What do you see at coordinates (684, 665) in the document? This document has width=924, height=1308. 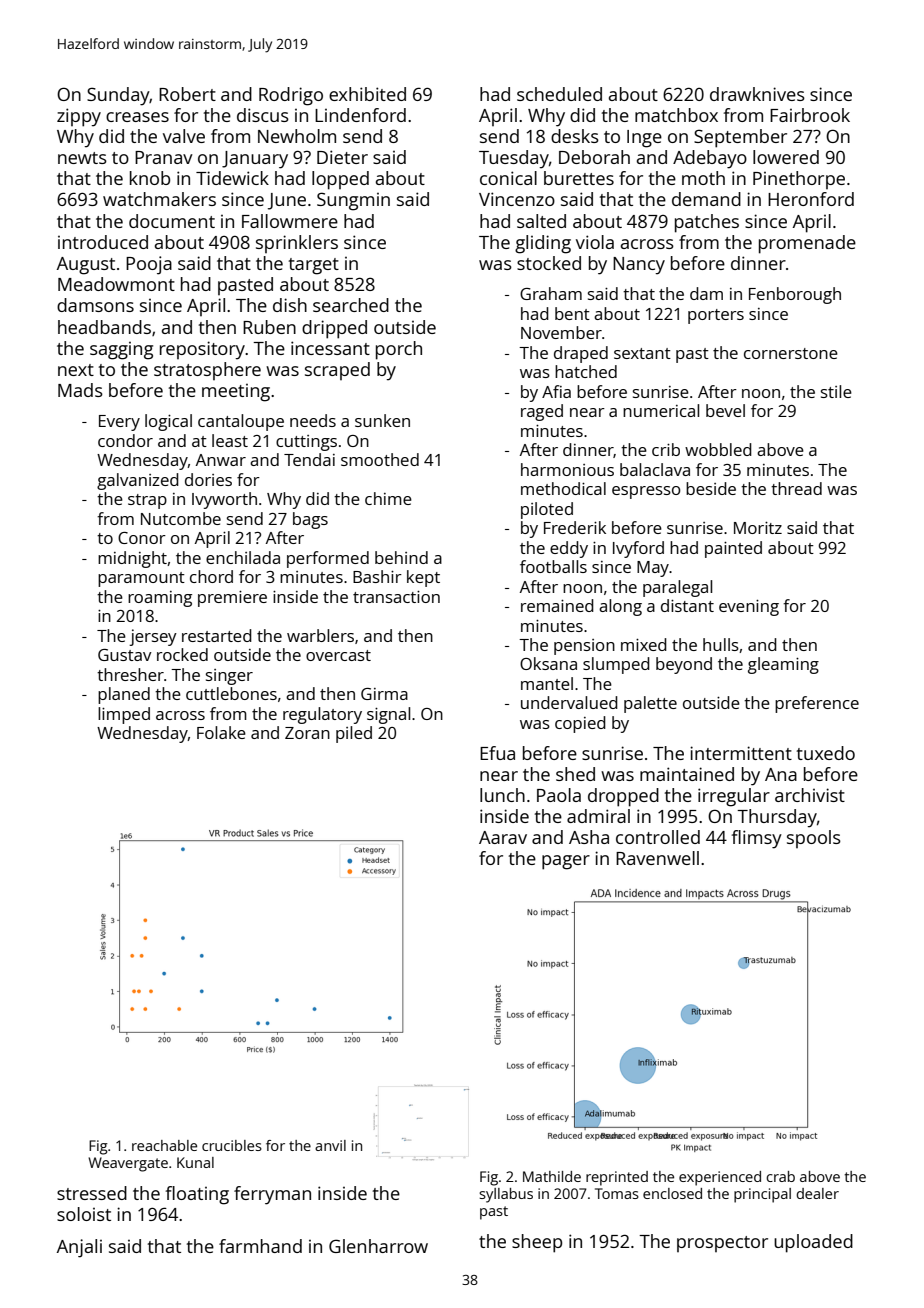 I see `beyond` at bounding box center [684, 665].
